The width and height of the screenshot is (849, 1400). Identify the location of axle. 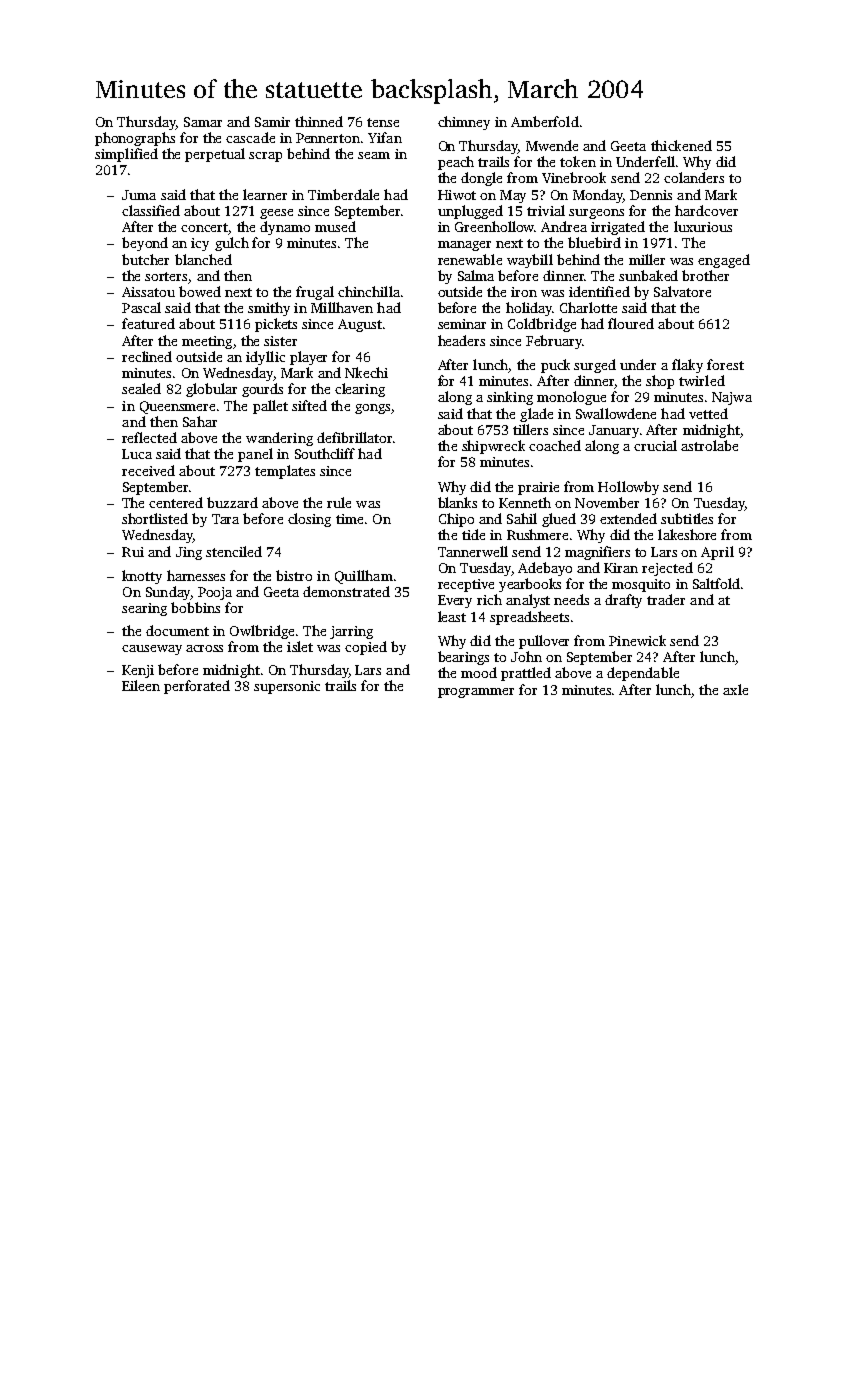
(735, 689).
